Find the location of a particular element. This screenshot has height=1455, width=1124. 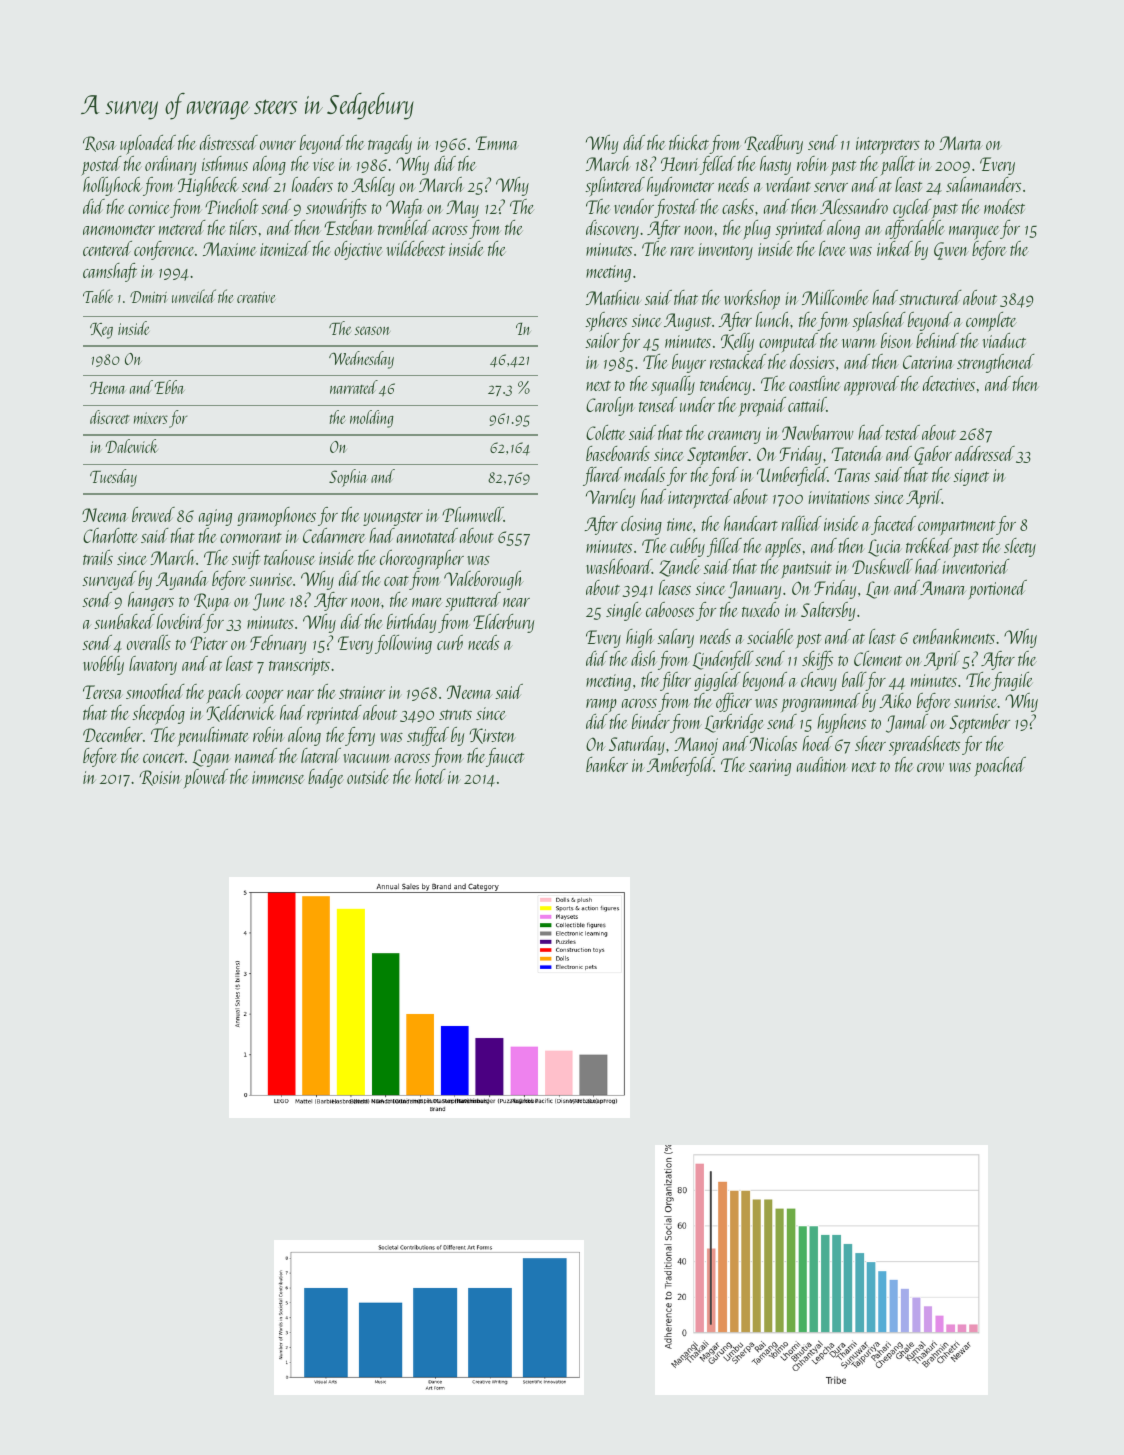

approved is located at coordinates (871, 385).
